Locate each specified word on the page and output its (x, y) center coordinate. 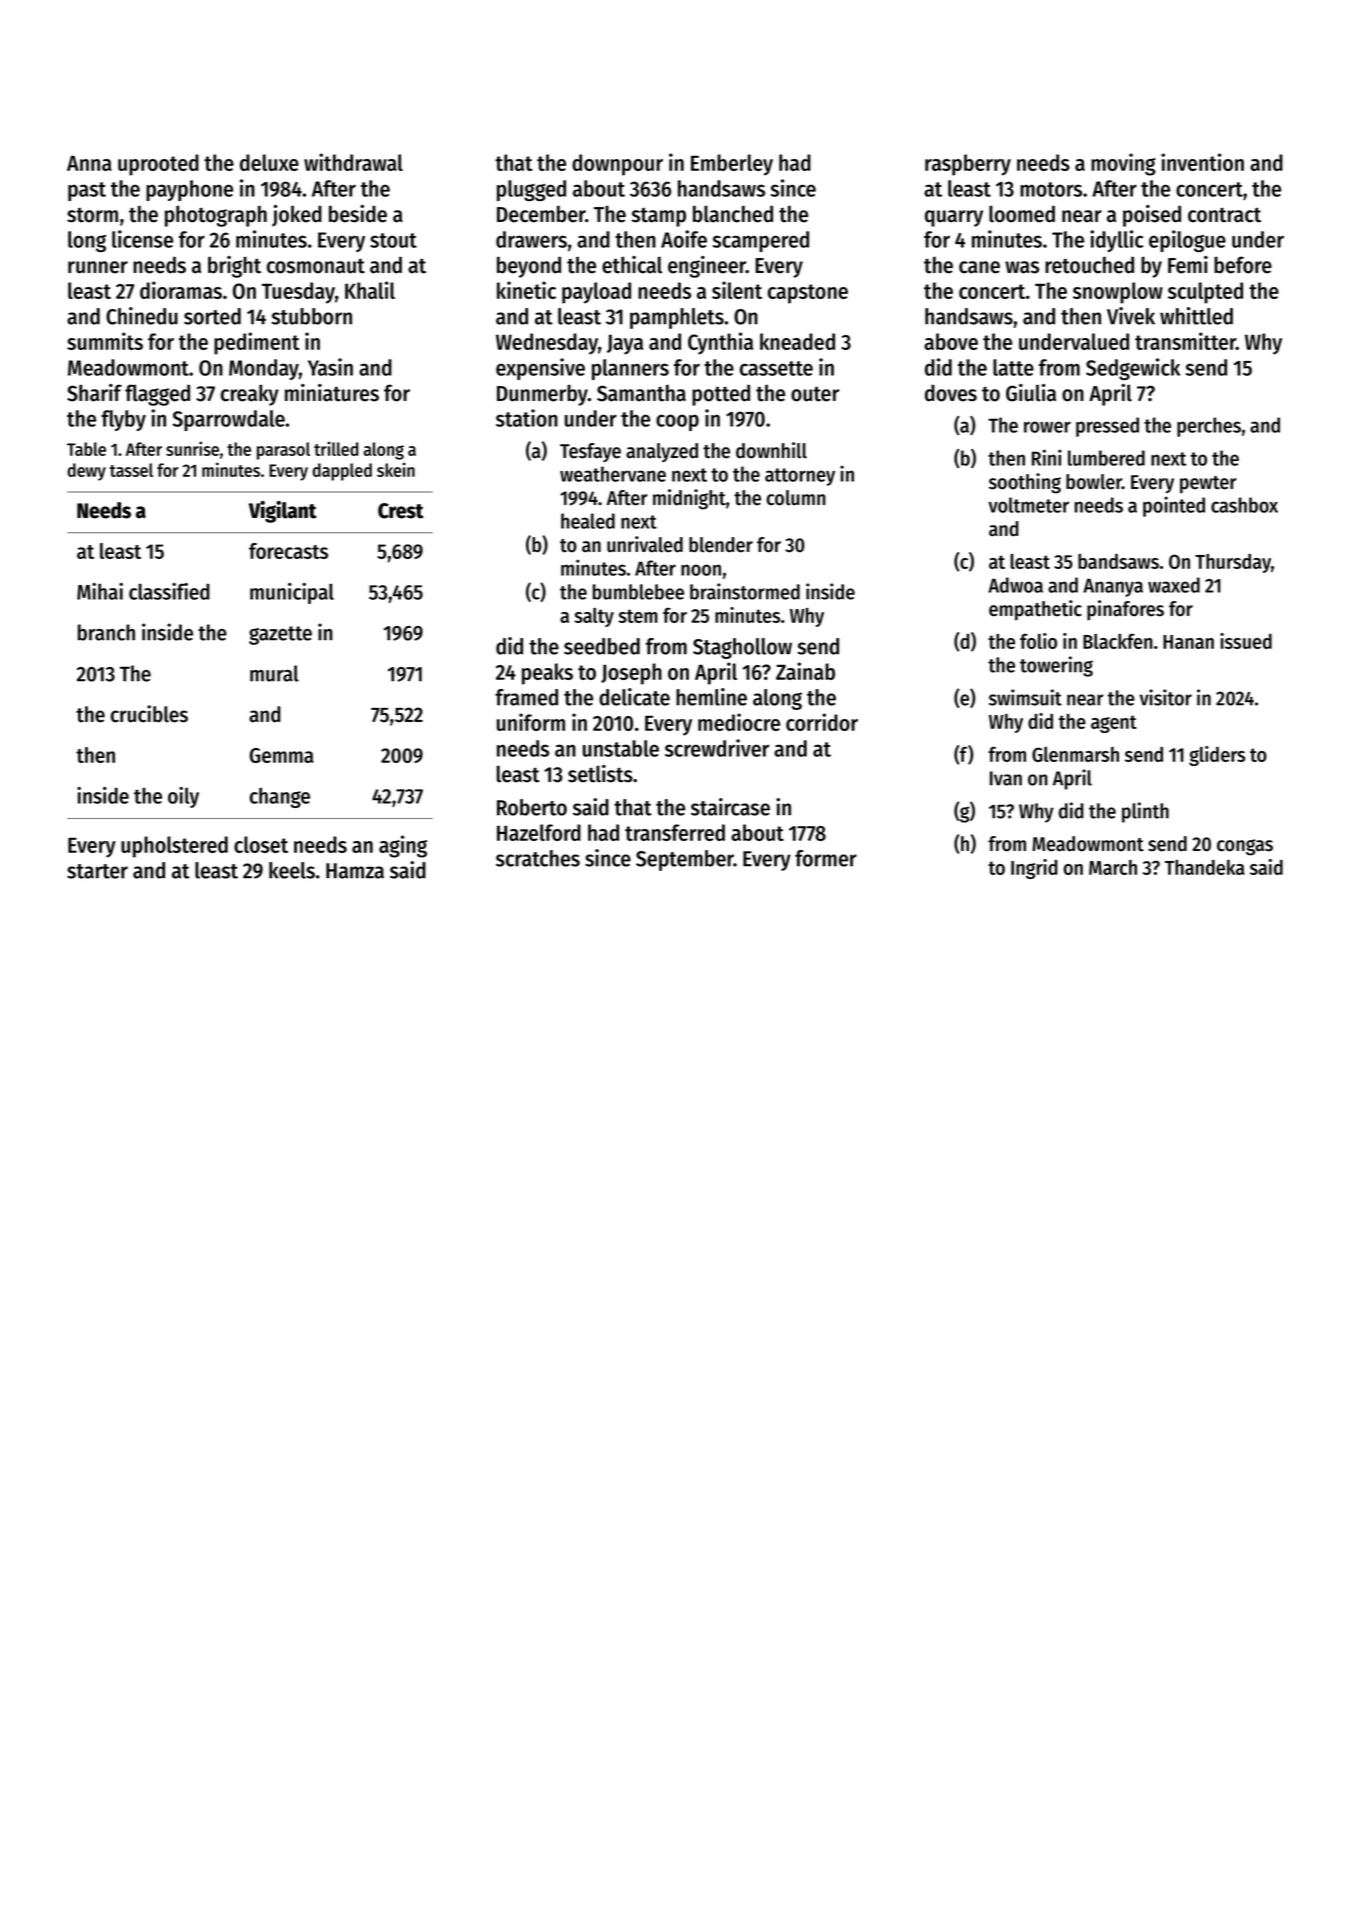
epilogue (1187, 241)
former (826, 858)
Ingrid (1034, 869)
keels (292, 870)
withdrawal (353, 162)
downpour (617, 165)
